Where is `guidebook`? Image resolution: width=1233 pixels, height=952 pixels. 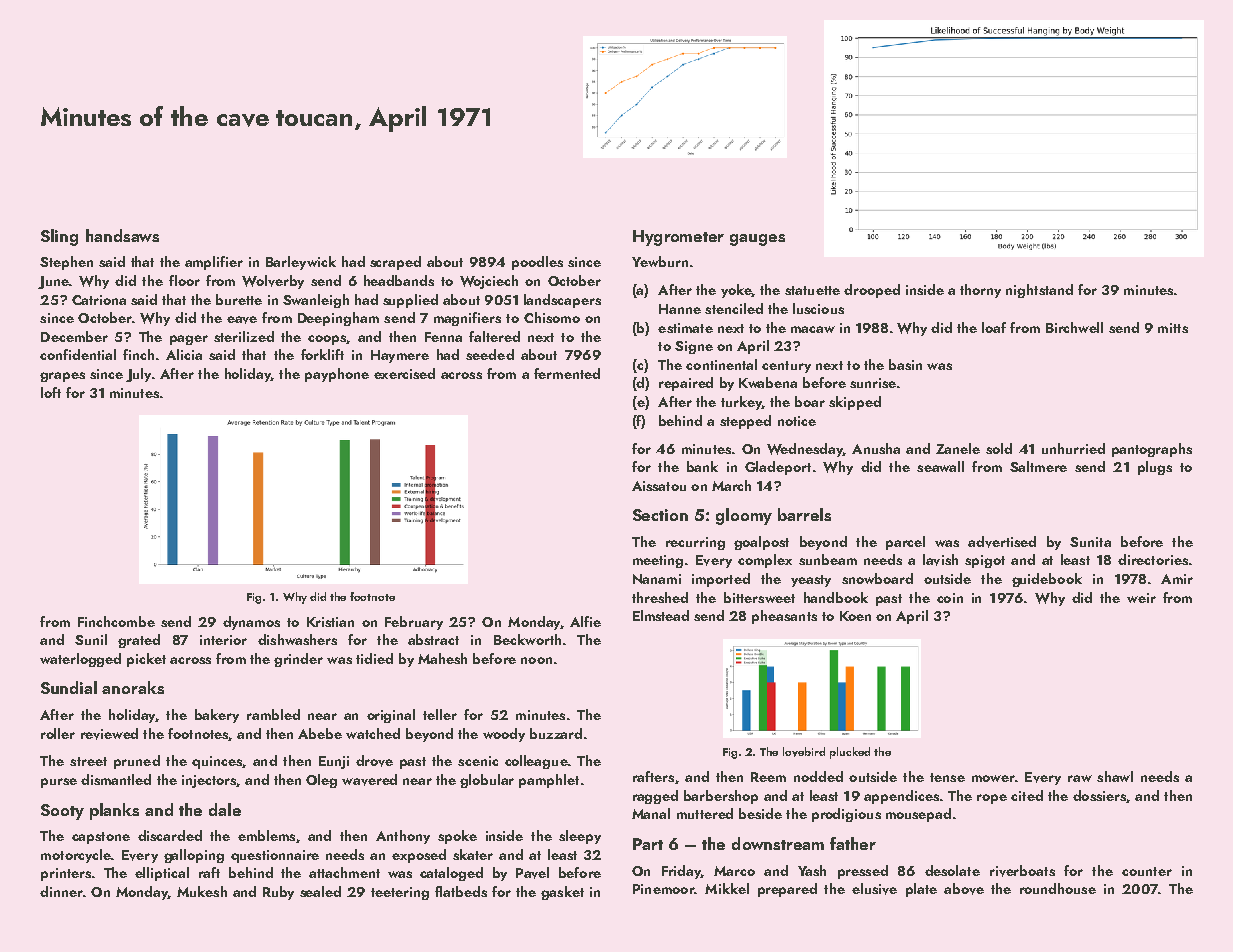 guidebook is located at coordinates (1047, 580).
